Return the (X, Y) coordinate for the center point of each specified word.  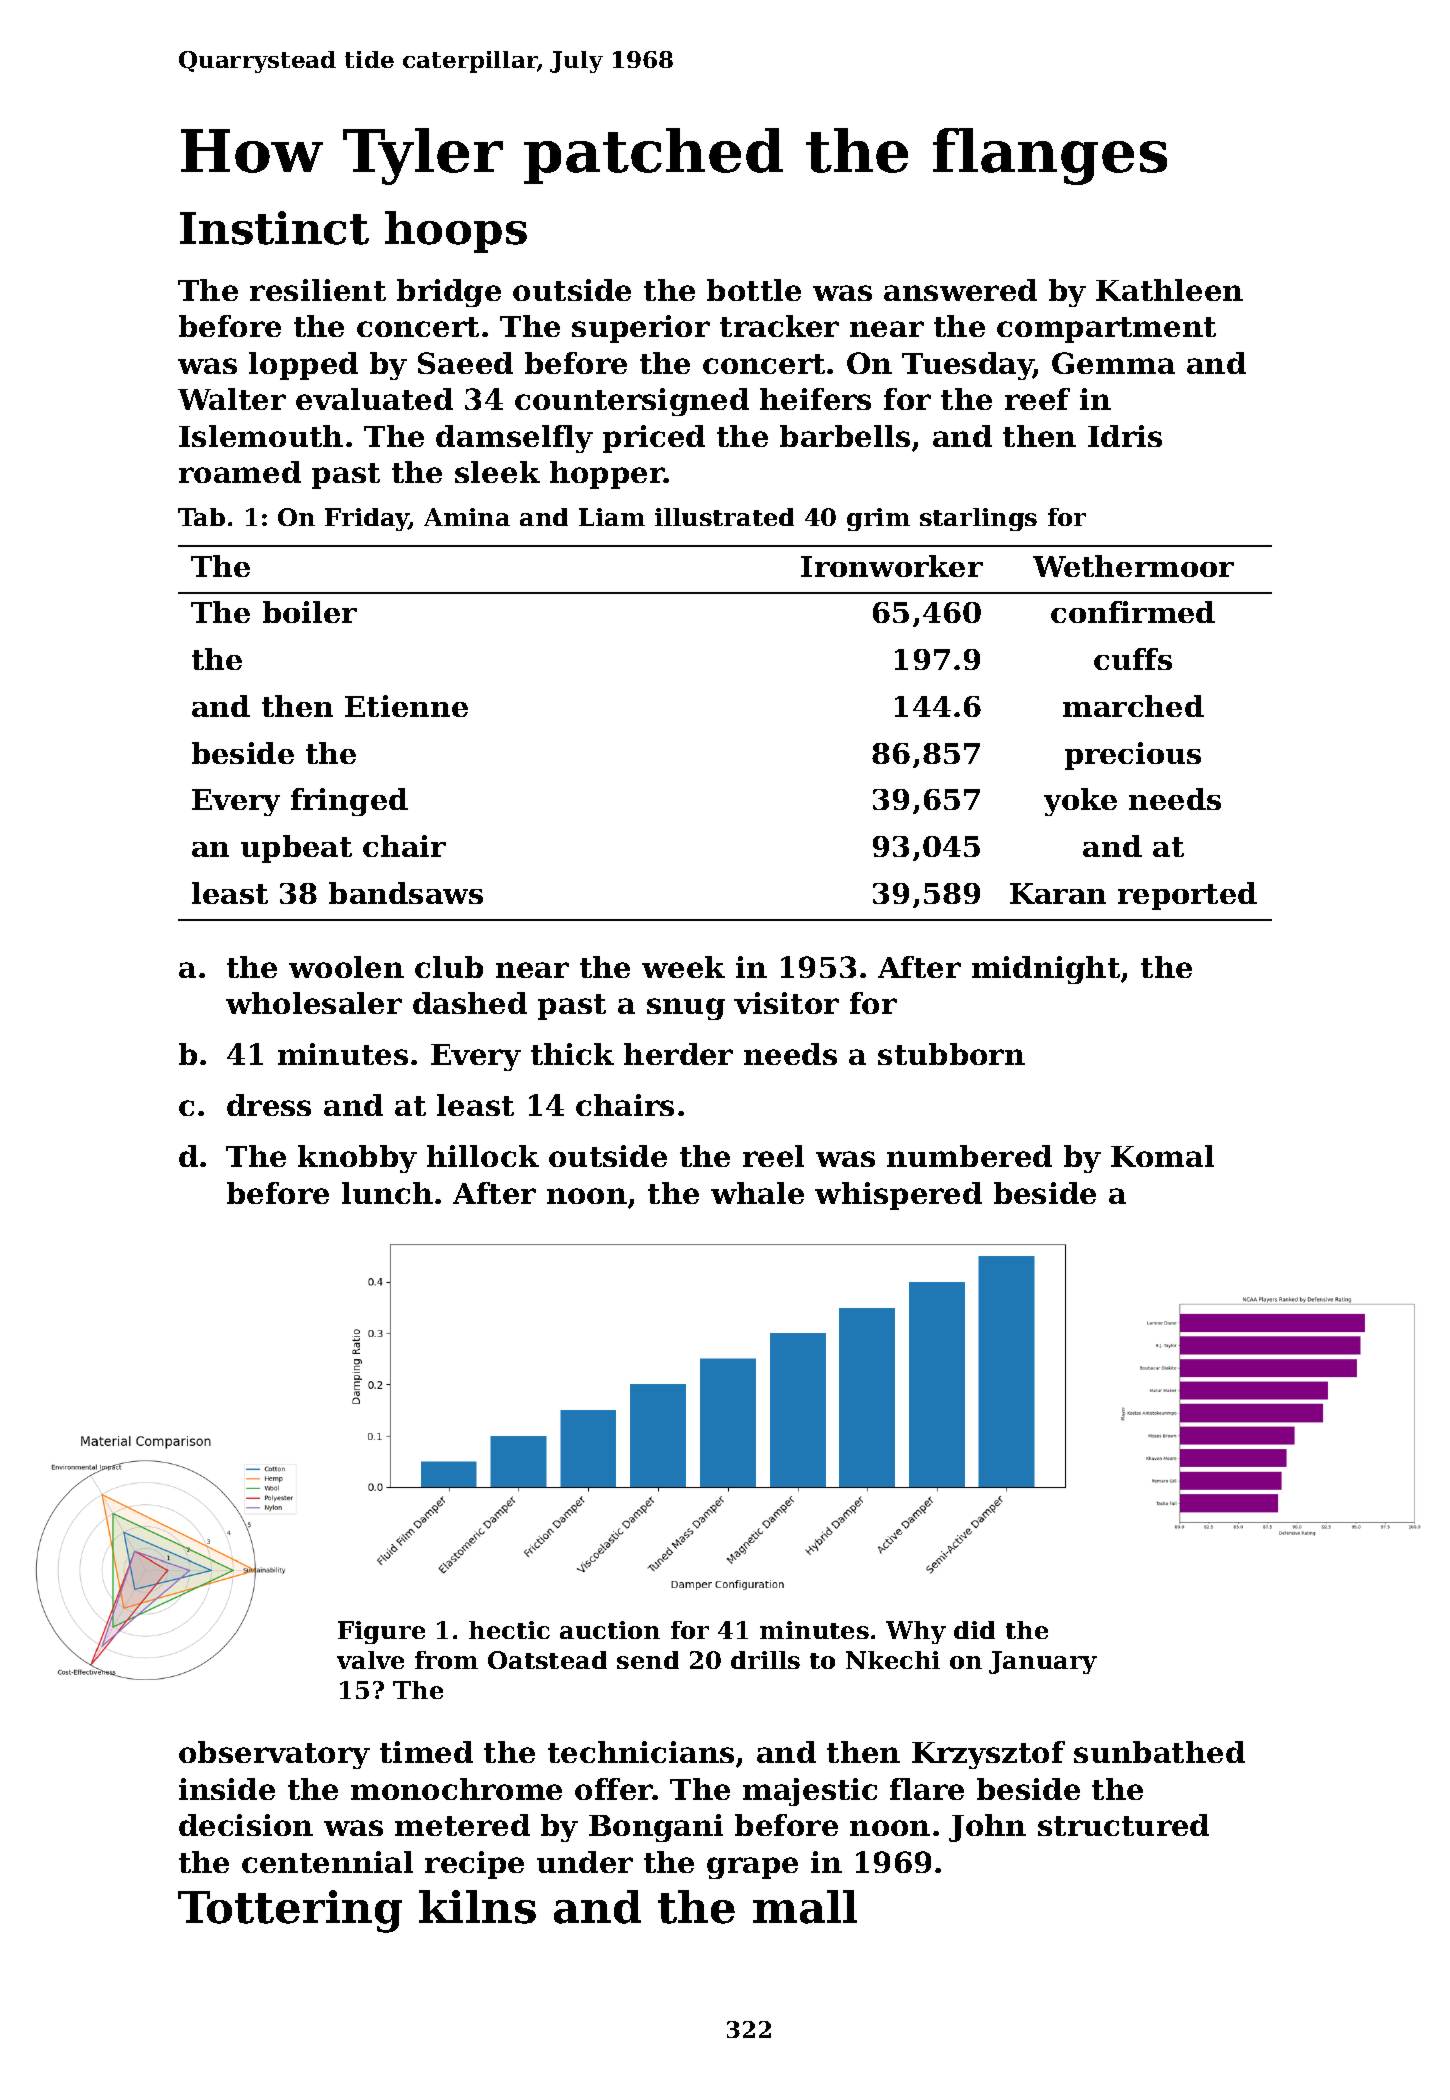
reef (1037, 399)
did (974, 1630)
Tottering (290, 1911)
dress (269, 1105)
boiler (310, 612)
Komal (1162, 1156)
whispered (898, 1196)
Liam (612, 517)
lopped (303, 366)
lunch (387, 1193)
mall (805, 1907)
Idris (1125, 436)
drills (765, 1660)
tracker (779, 326)
